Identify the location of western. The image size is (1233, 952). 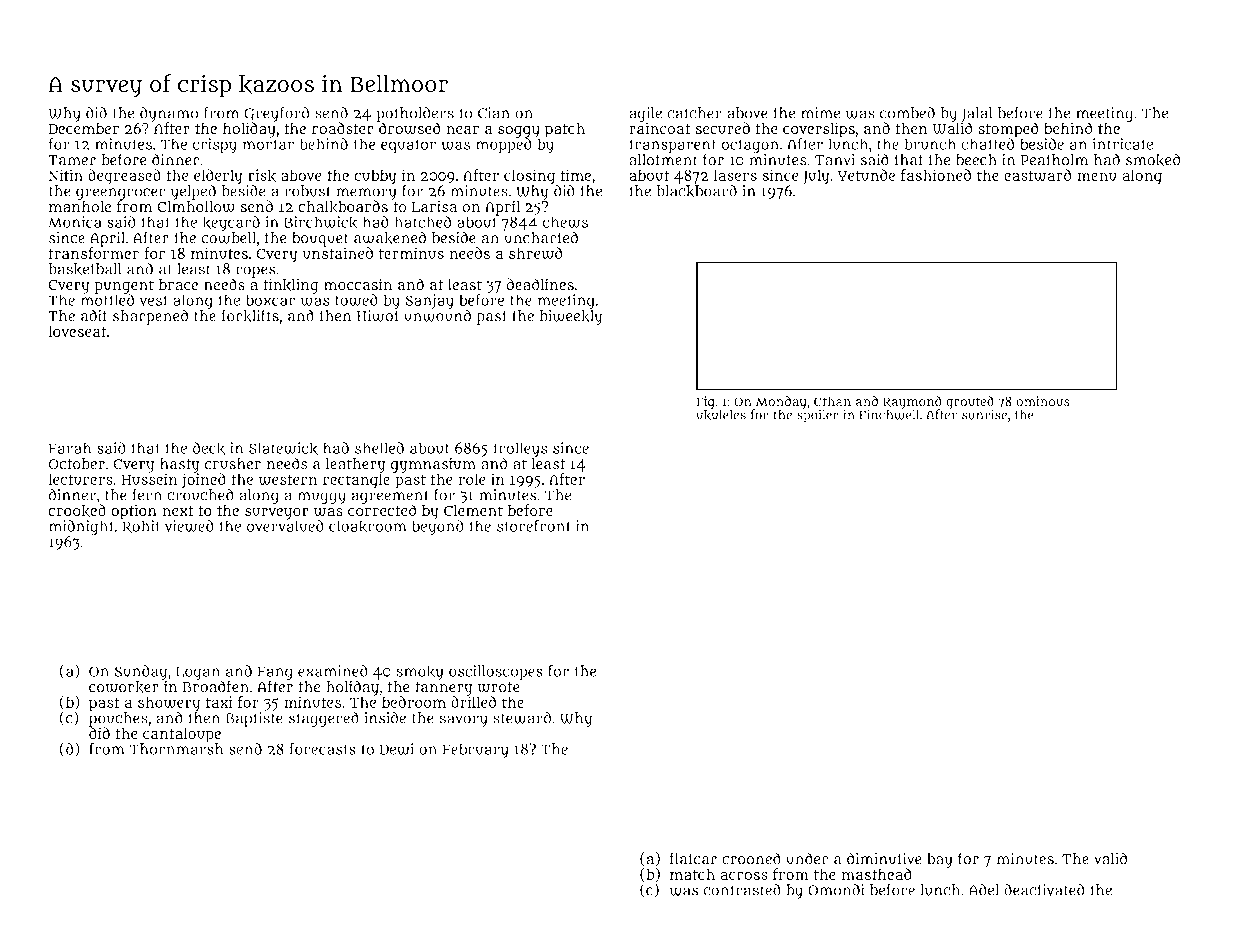
(288, 480).
